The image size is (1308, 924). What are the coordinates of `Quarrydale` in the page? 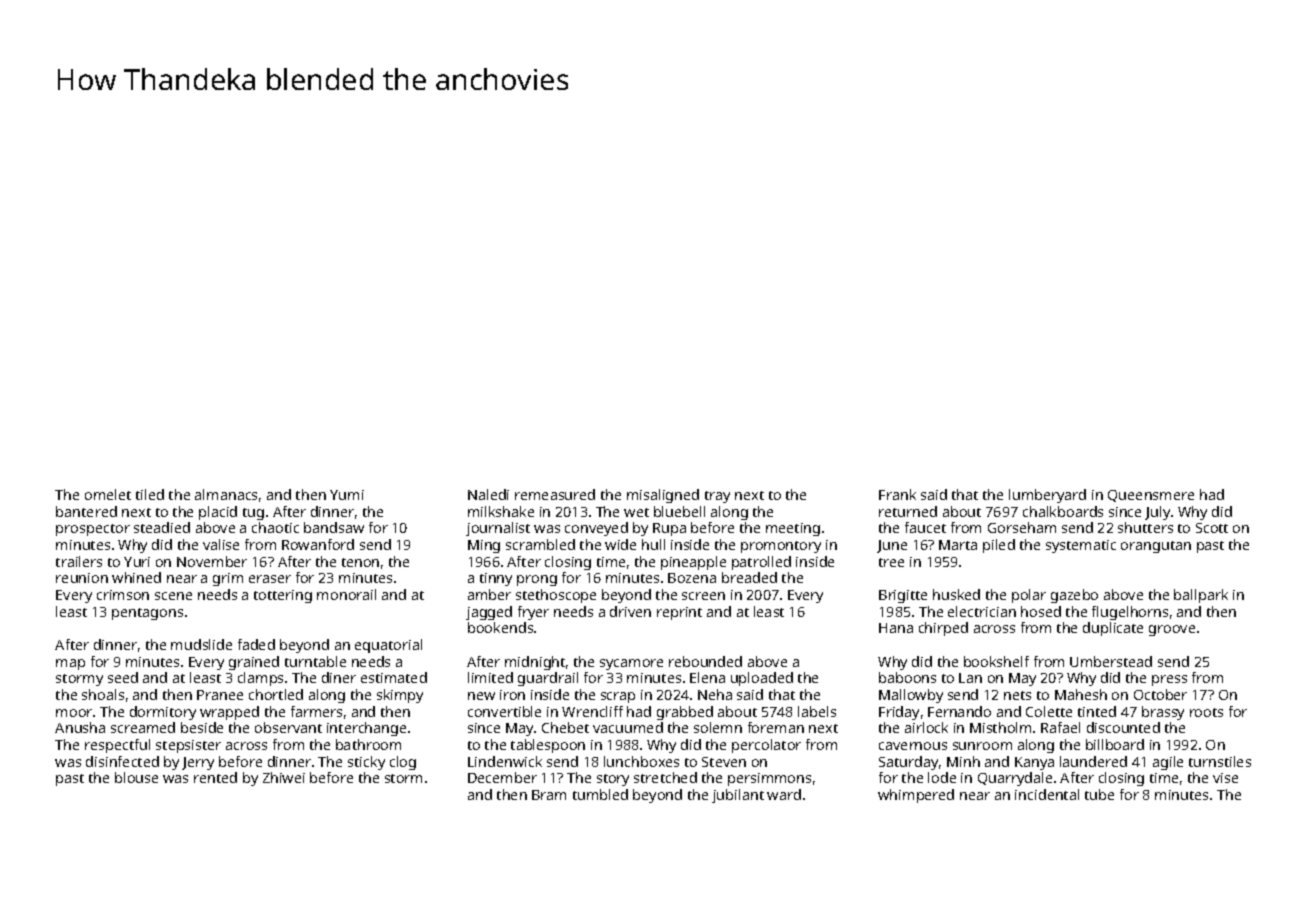 It's located at (1015, 779).
